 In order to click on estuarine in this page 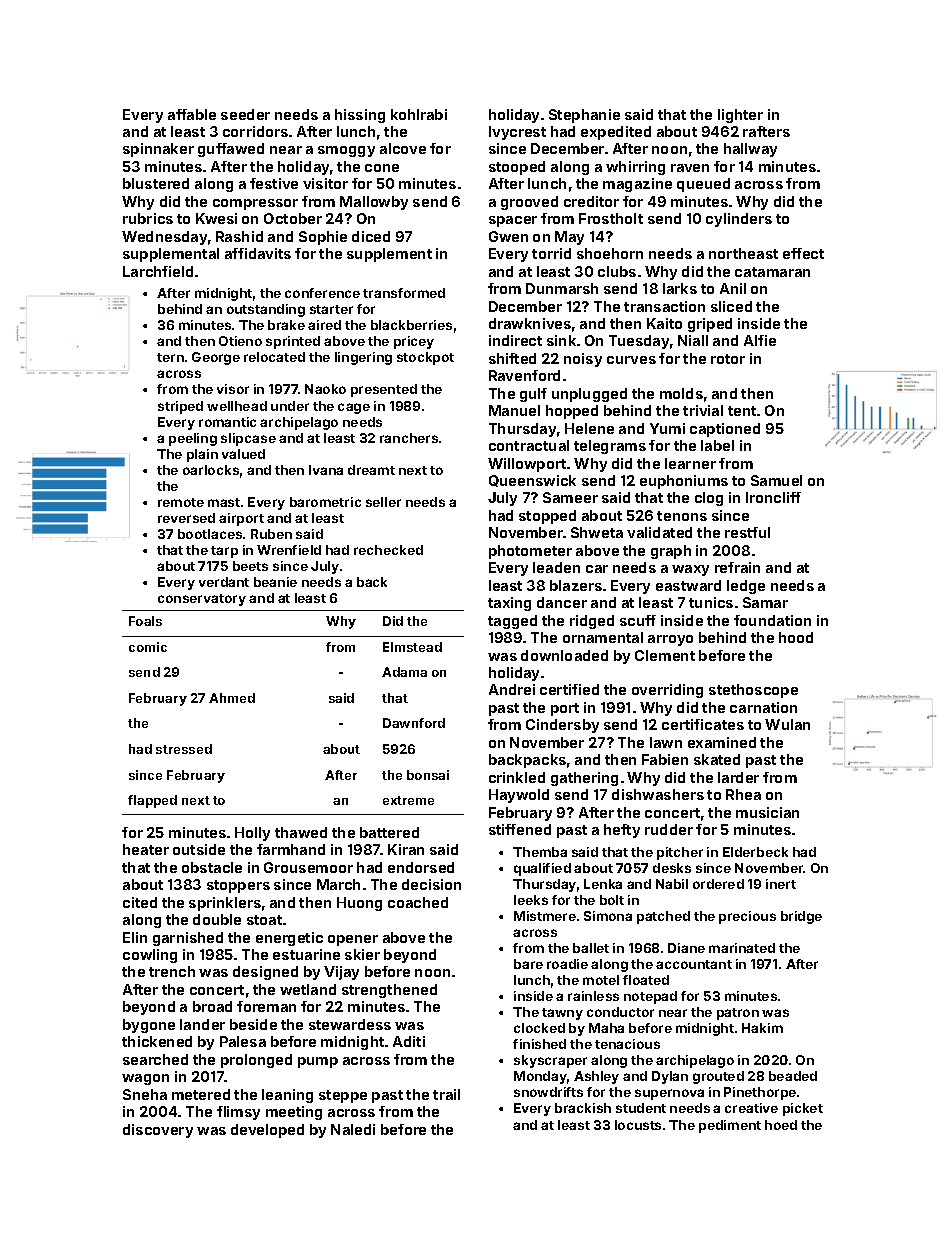, I will do `click(306, 954)`.
